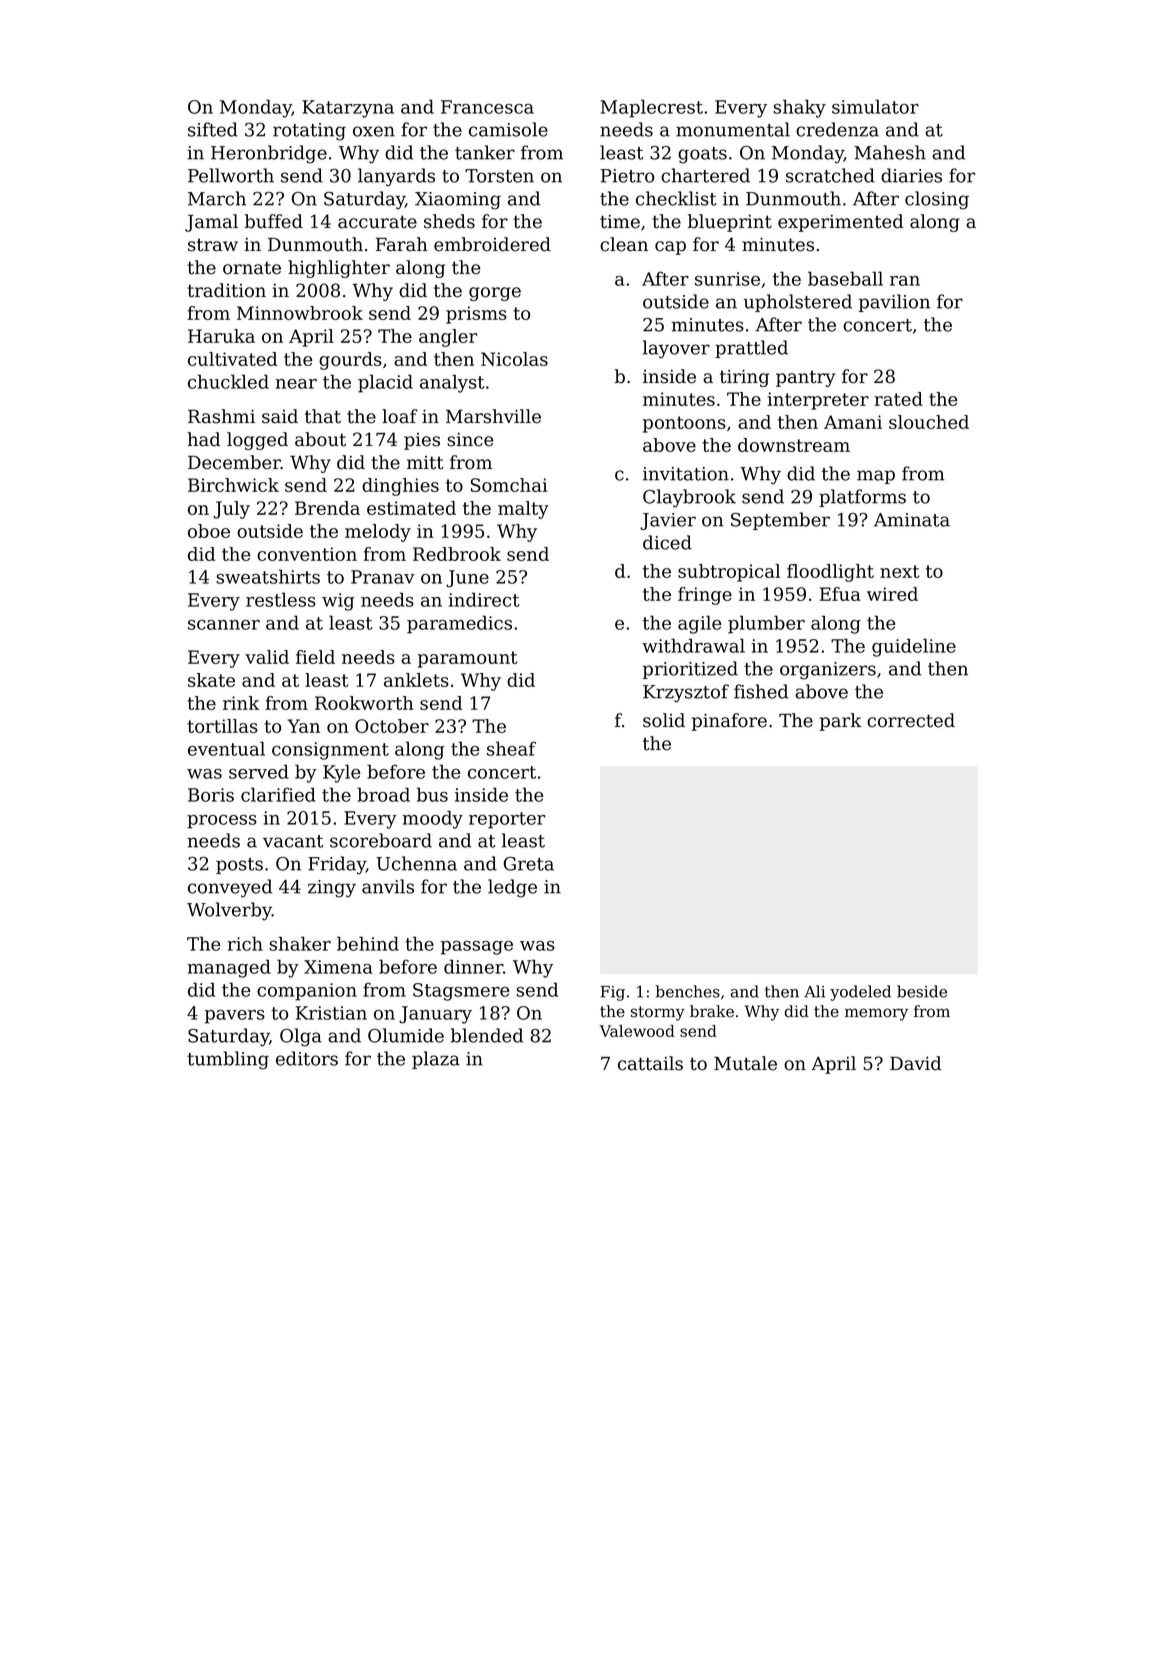 The width and height of the document is (1165, 1654). What do you see at coordinates (729, 722) in the document?
I see `pinafore` at bounding box center [729, 722].
